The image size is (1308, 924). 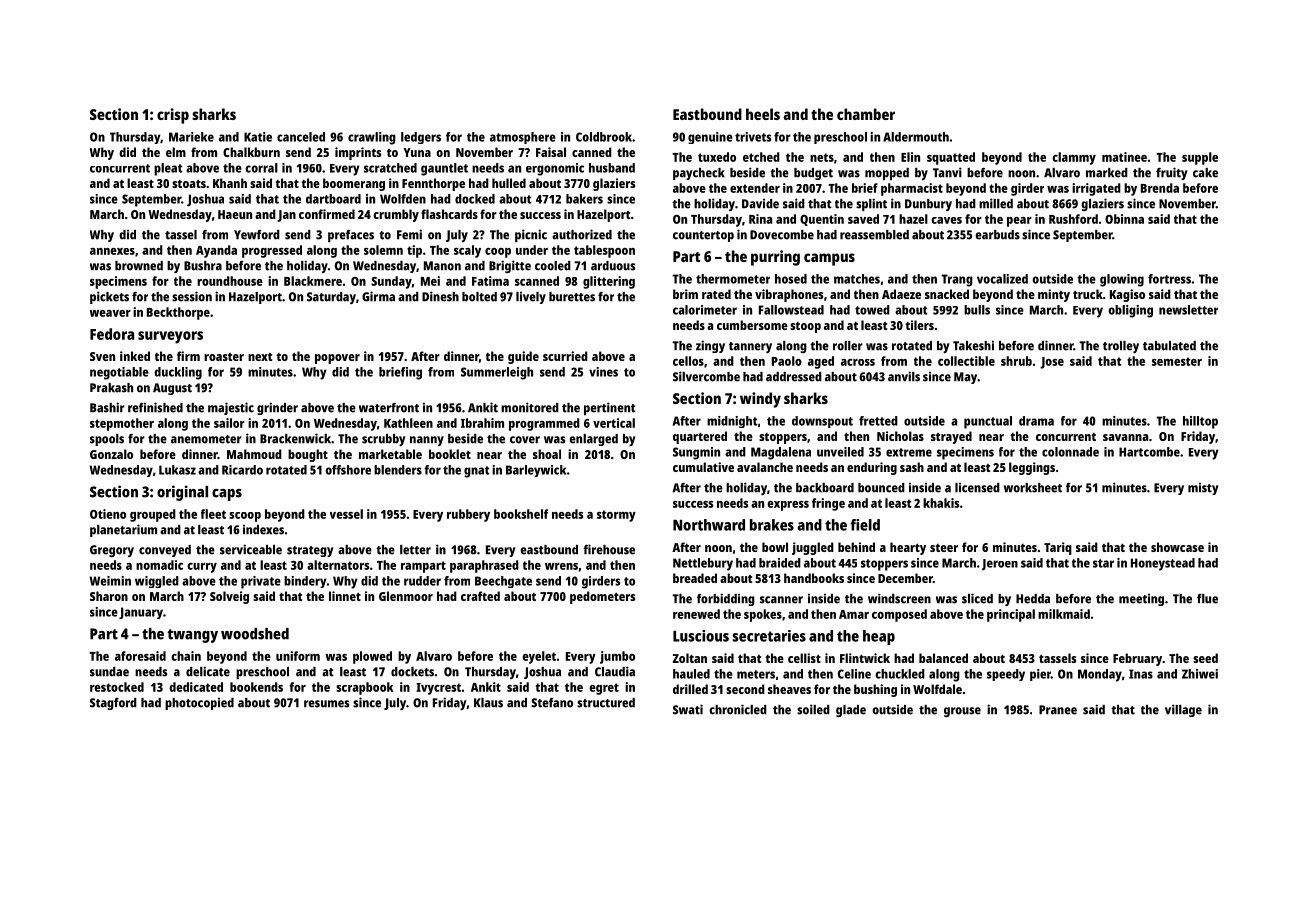 I want to click on meeting, so click(x=1141, y=599).
